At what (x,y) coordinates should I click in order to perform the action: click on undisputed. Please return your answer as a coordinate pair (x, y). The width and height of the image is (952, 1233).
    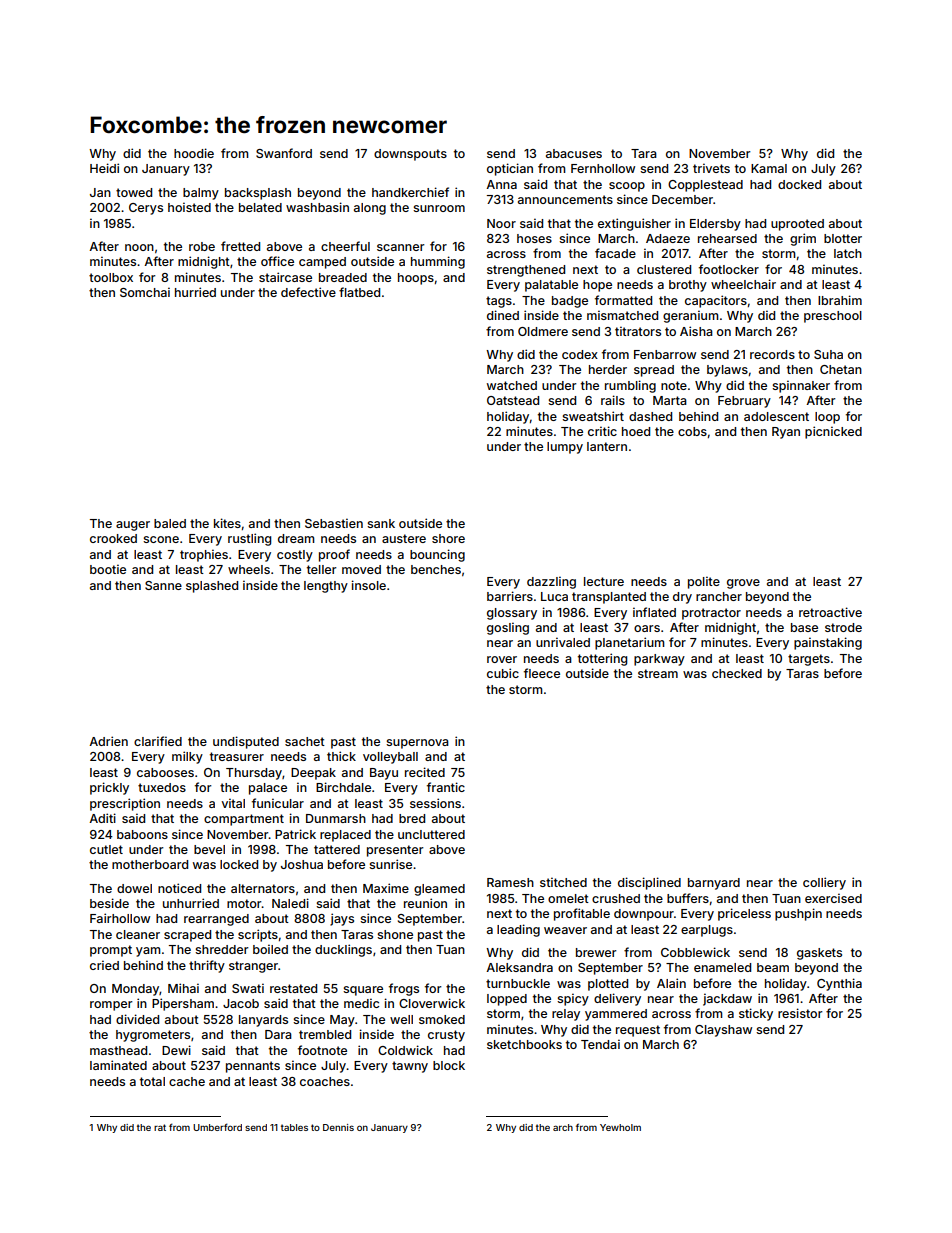
    Looking at the image, I should click on (246, 742).
